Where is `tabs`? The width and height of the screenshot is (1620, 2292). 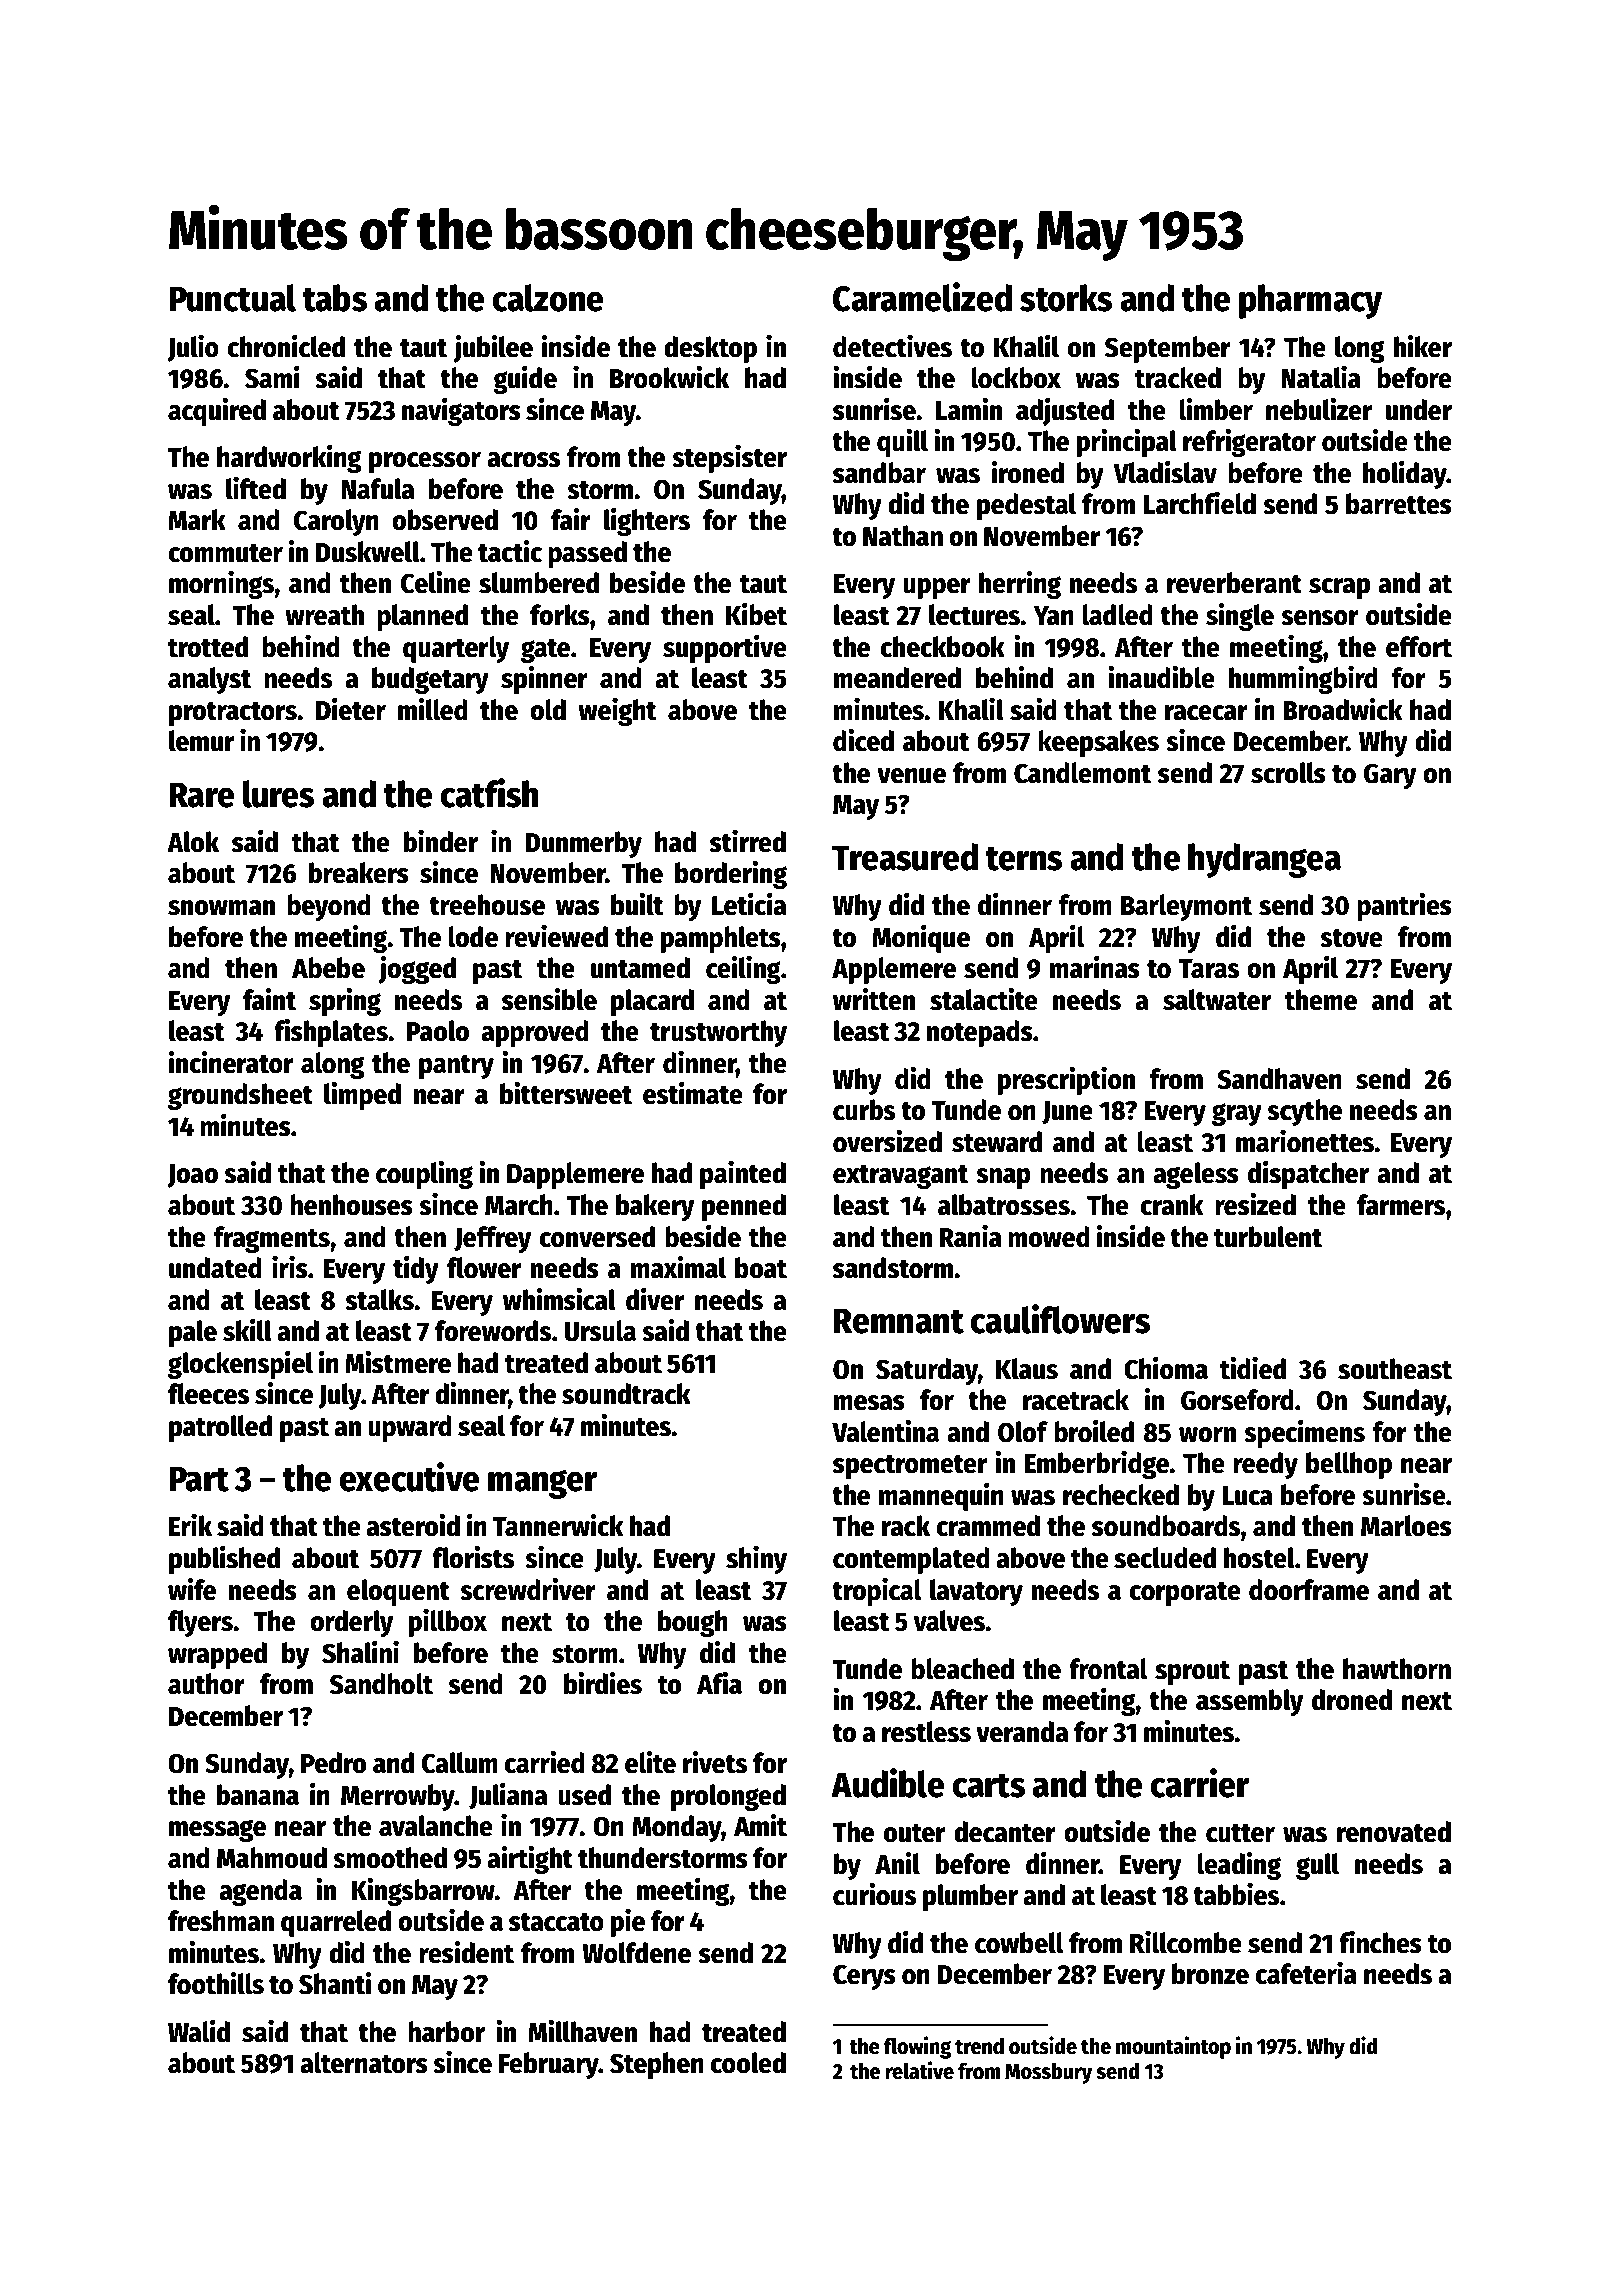
tabs is located at coordinates (335, 298).
